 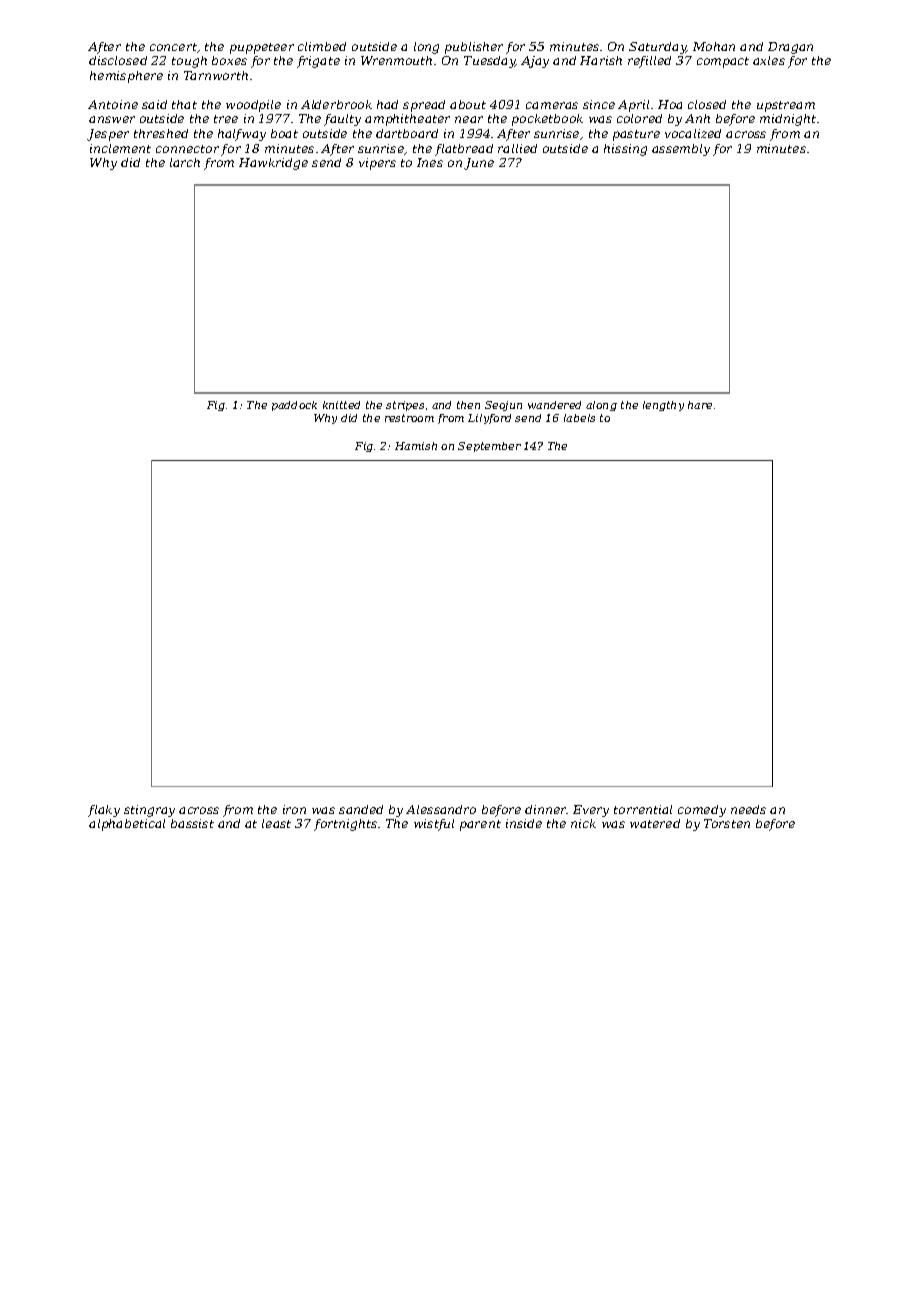 I want to click on least, so click(x=276, y=823).
